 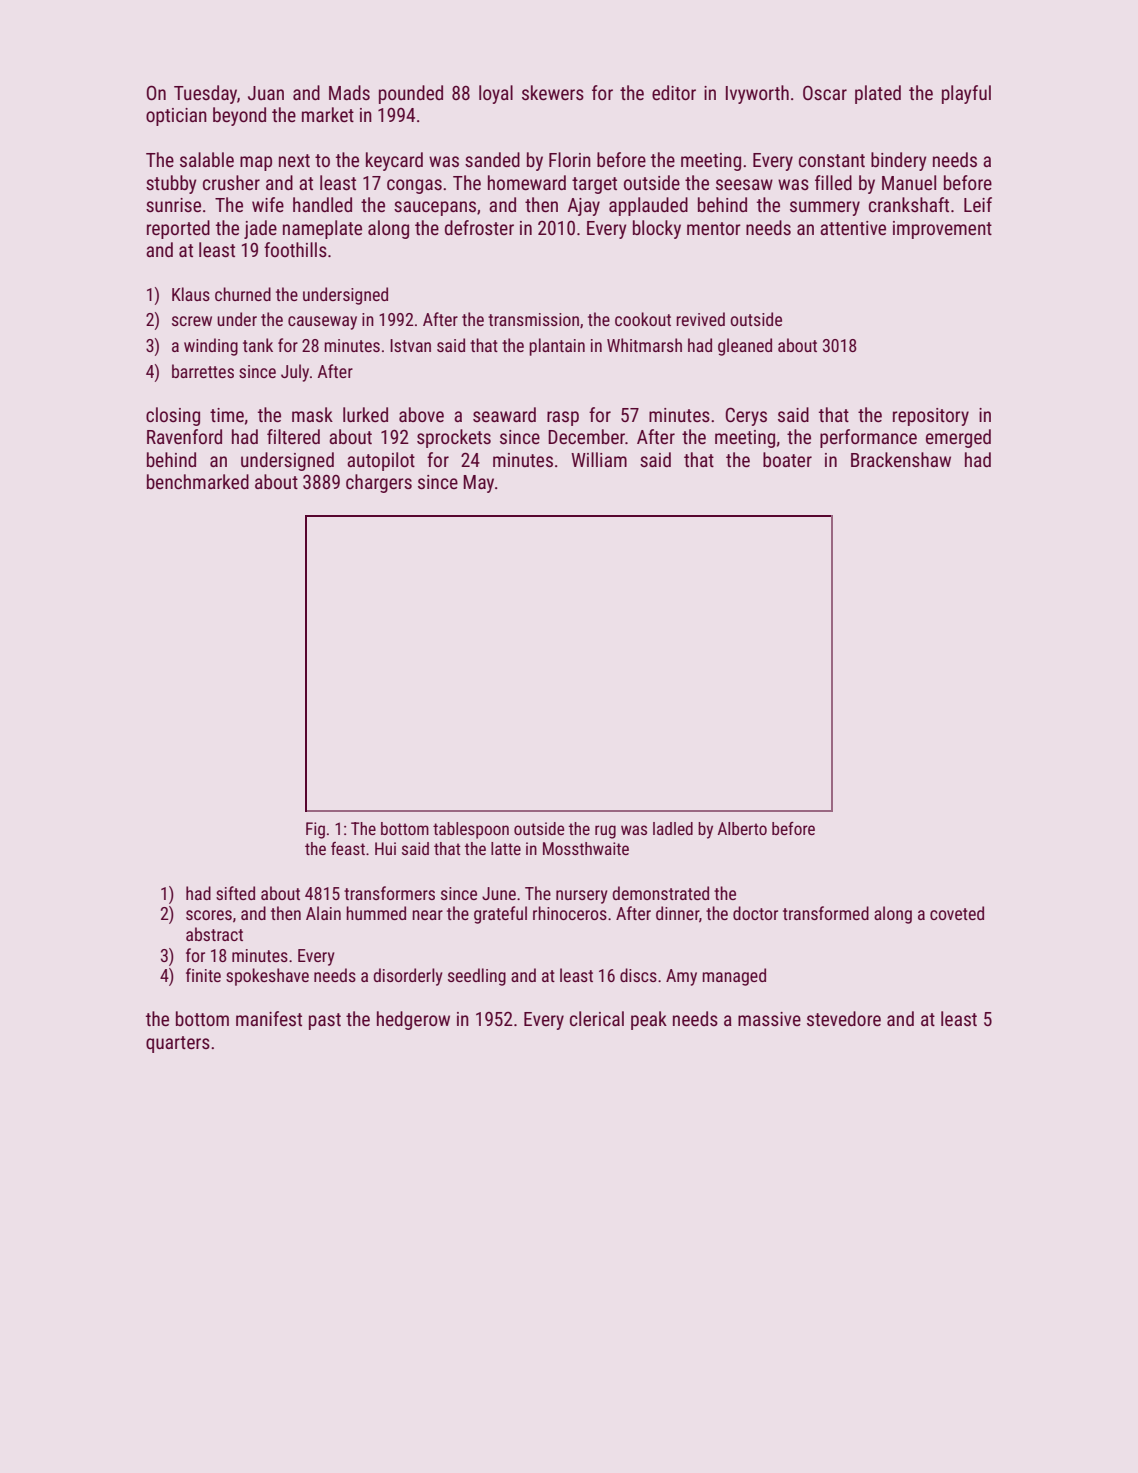 I want to click on May, so click(x=478, y=484).
